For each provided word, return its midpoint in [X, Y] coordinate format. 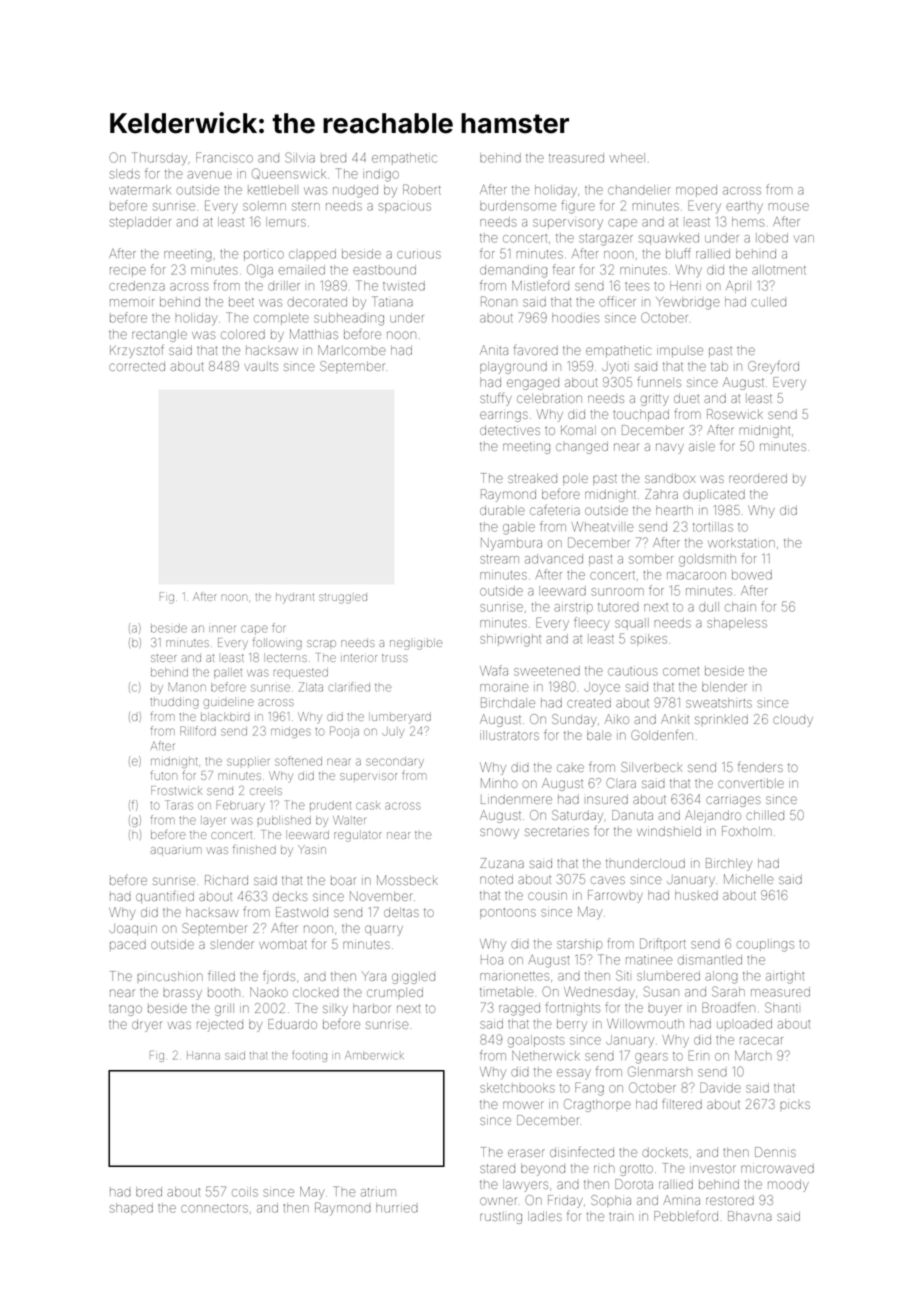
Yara [374, 976]
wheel [627, 158]
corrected [137, 366]
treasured [576, 158]
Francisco [224, 157]
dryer [146, 1026]
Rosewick [735, 414]
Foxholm [747, 831]
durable [502, 510]
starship [579, 945]
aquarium [176, 851]
